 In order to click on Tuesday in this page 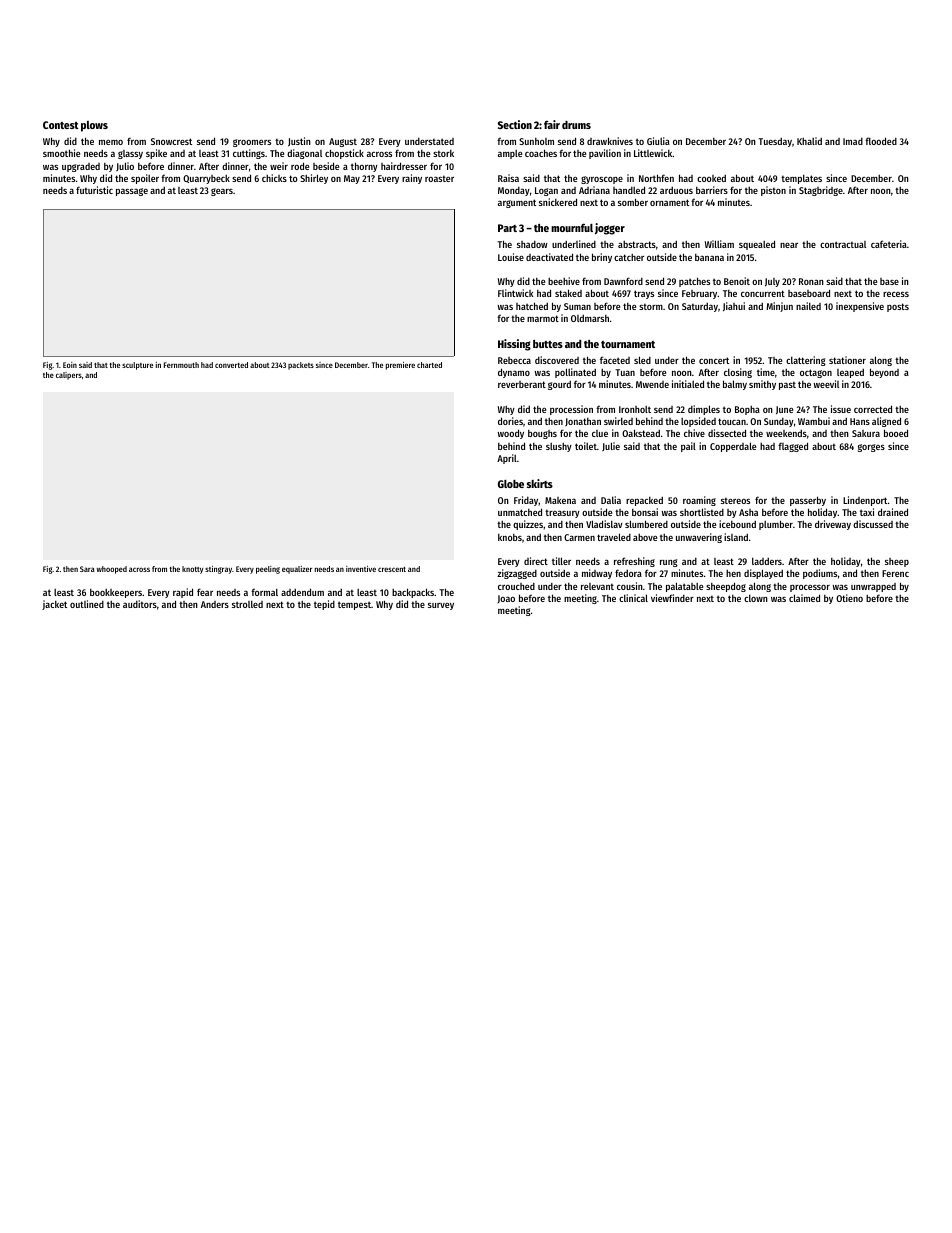, I will do `click(775, 142)`.
